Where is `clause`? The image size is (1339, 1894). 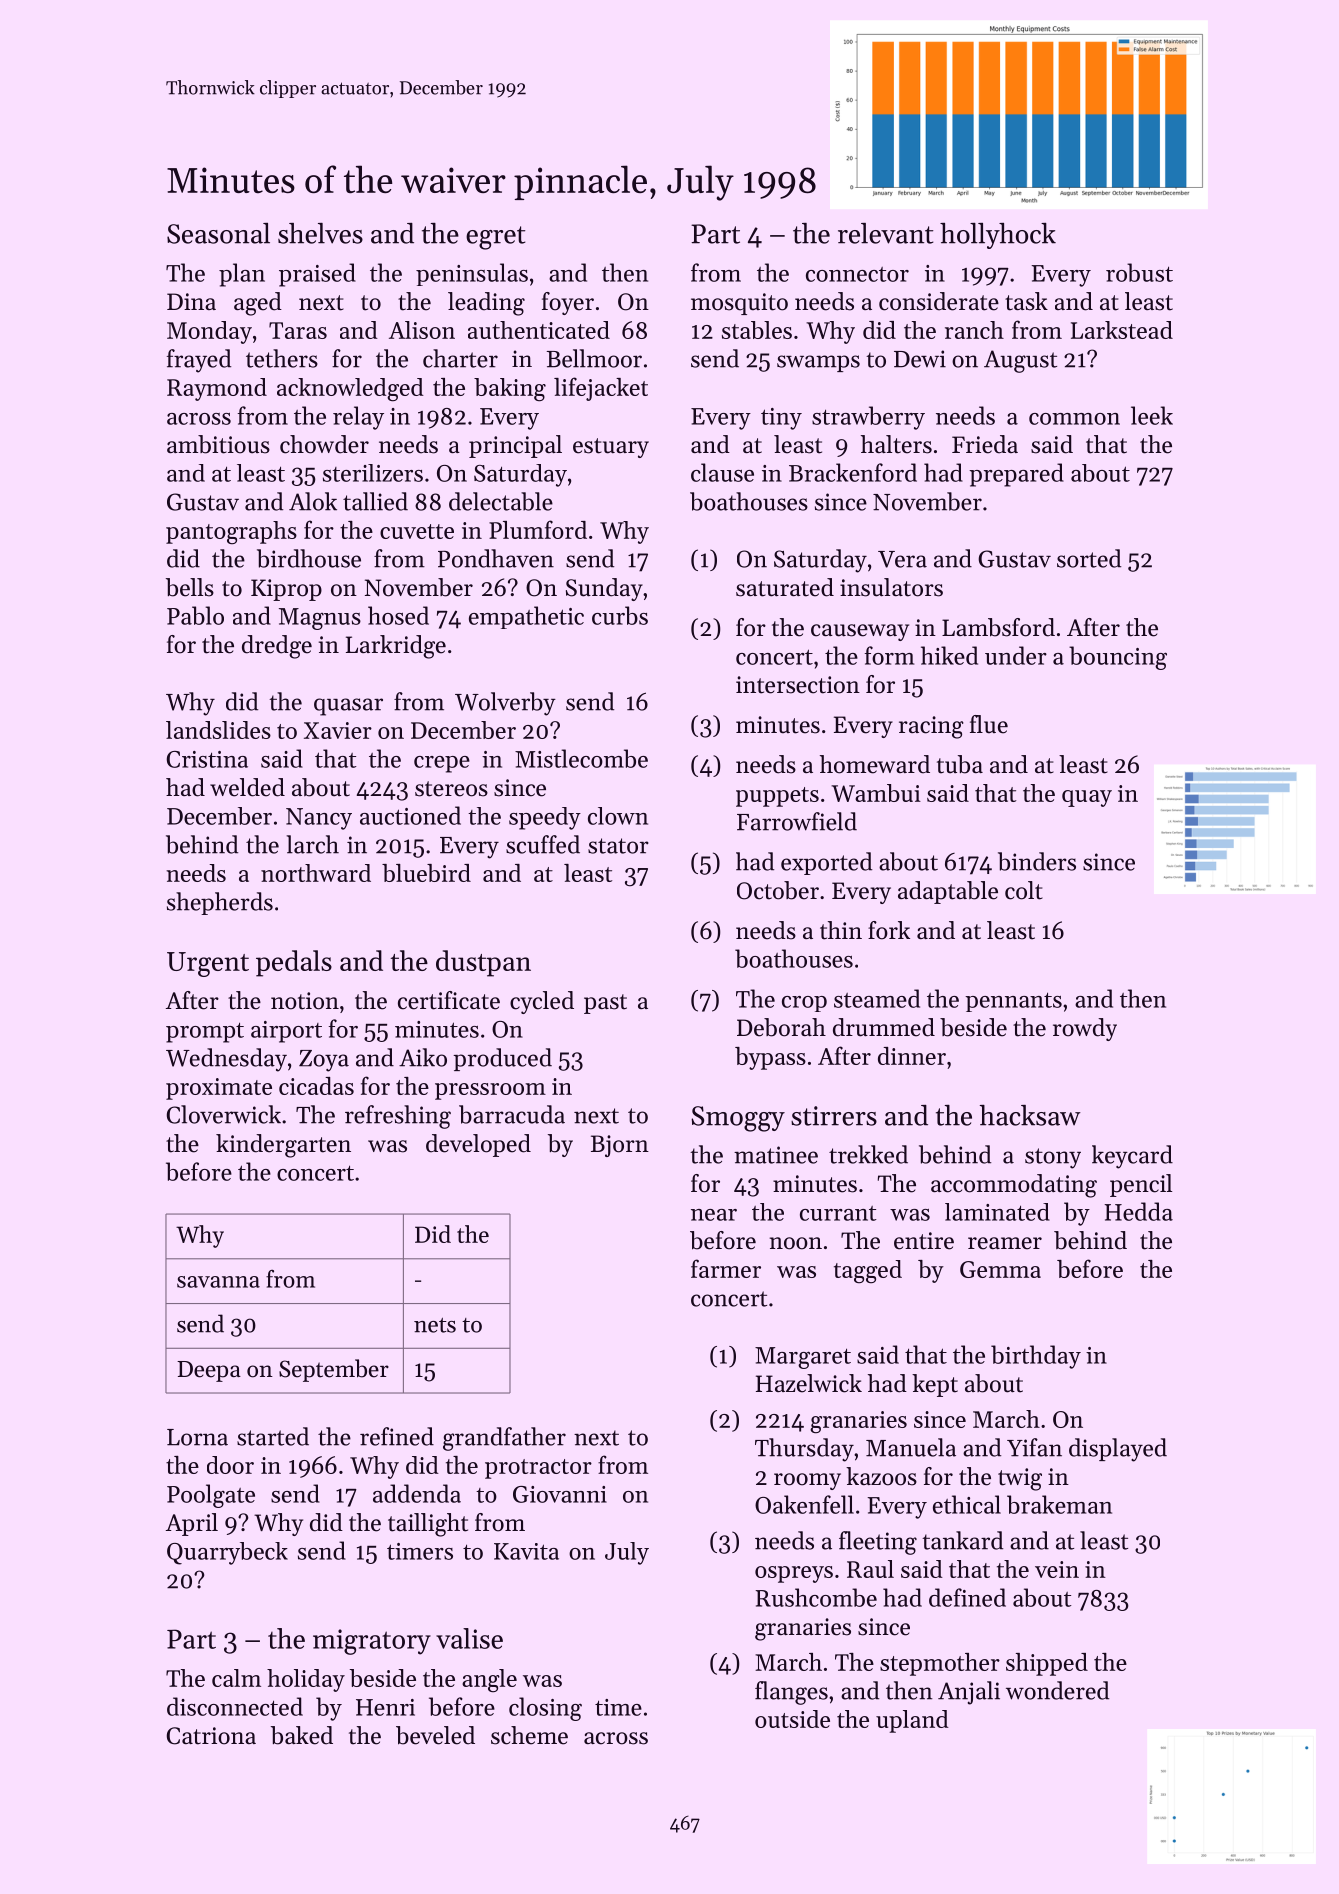 clause is located at coordinates (722, 472).
